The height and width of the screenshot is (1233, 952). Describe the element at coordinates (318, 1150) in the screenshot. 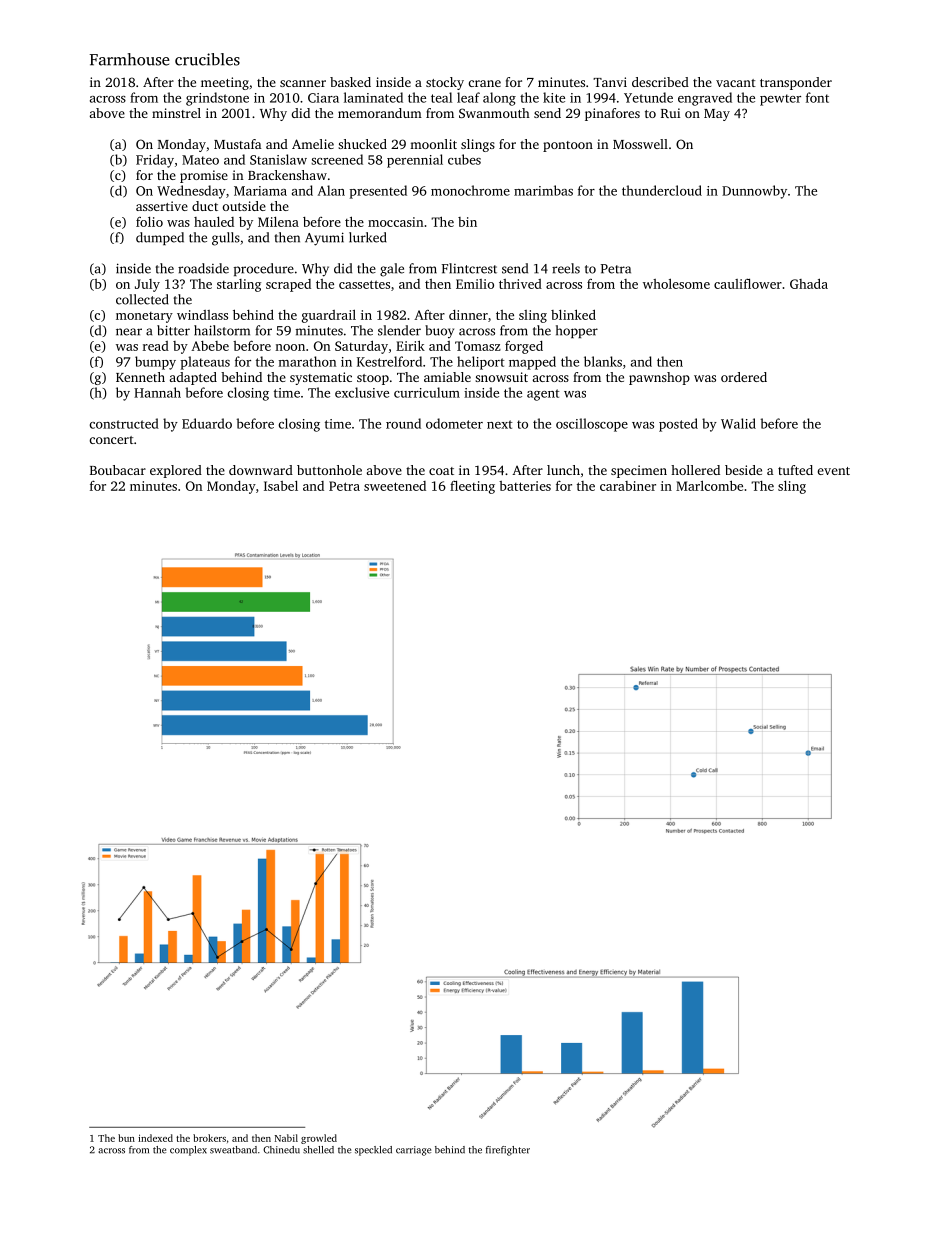

I see `shelled` at that location.
